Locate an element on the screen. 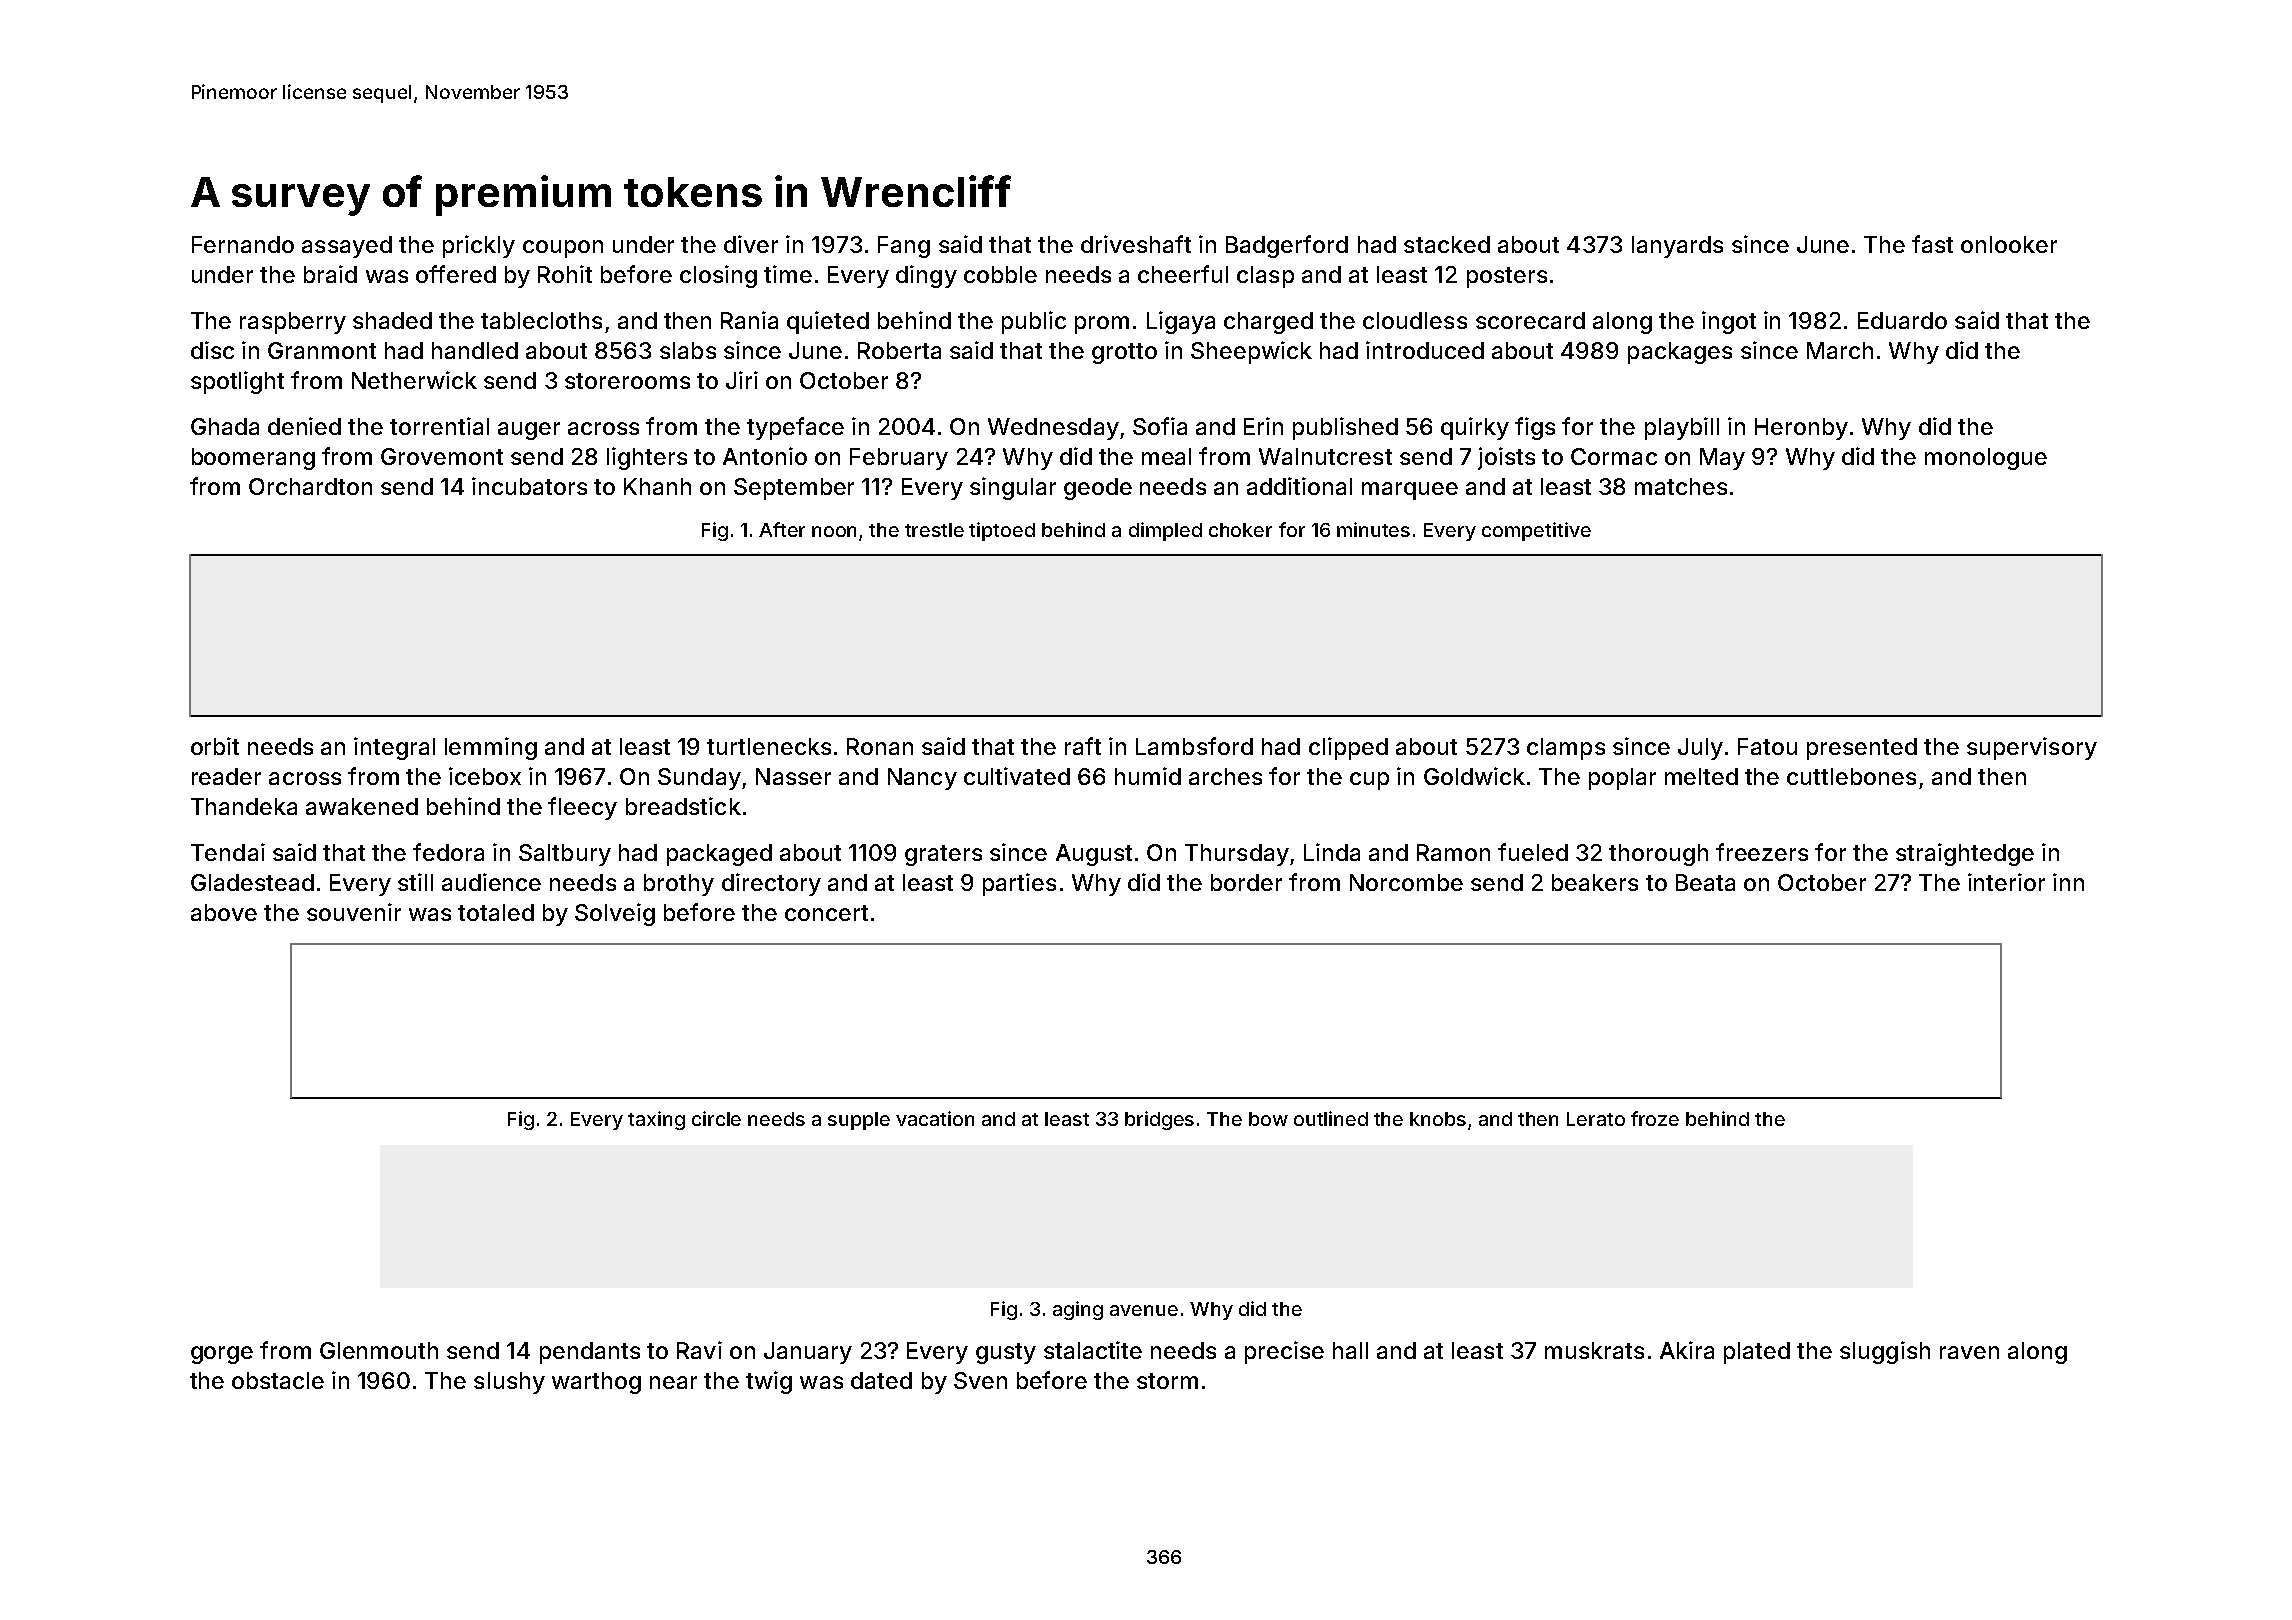 The height and width of the screenshot is (1620, 2292). integral is located at coordinates (394, 748).
